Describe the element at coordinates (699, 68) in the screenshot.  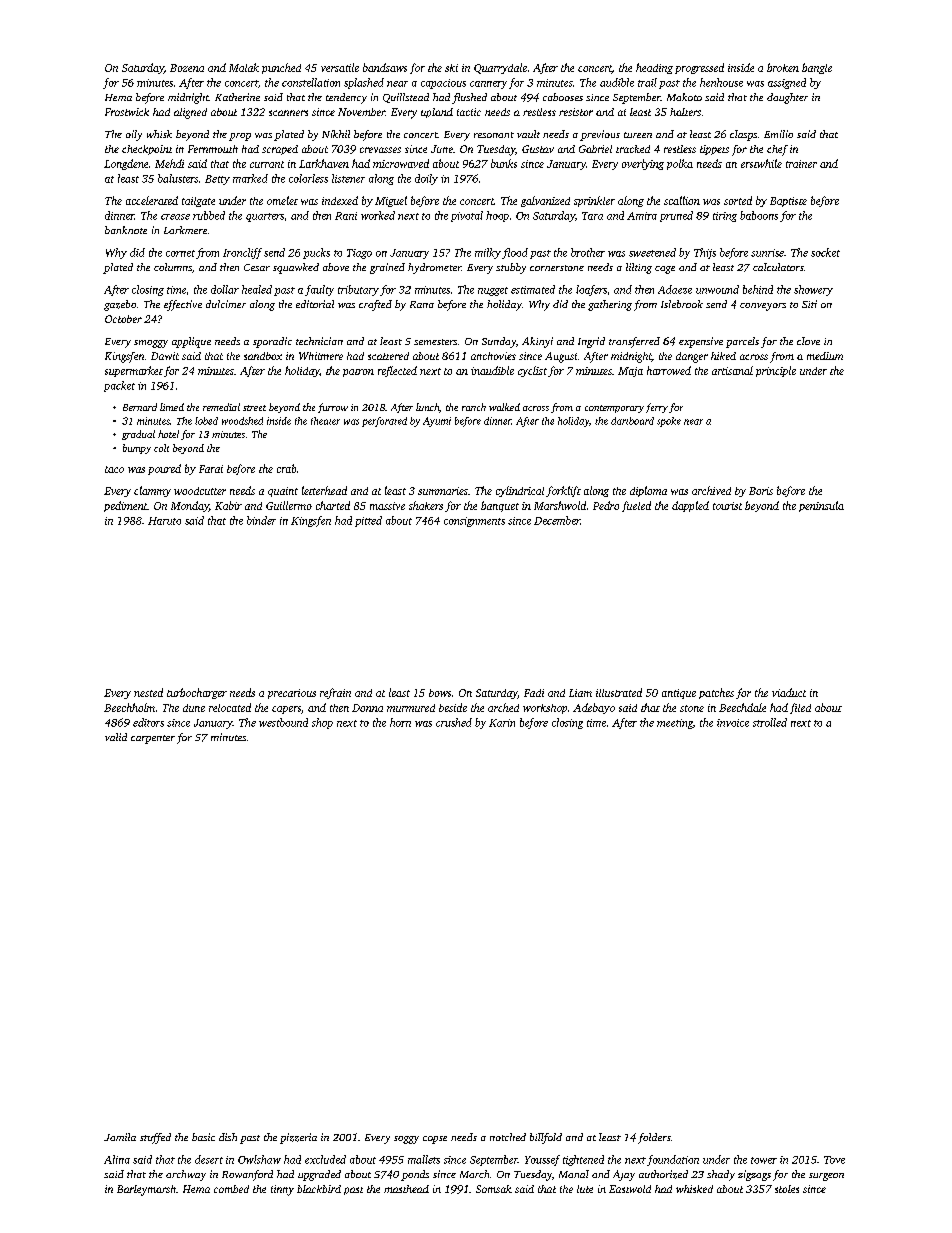
I see `progressed` at that location.
